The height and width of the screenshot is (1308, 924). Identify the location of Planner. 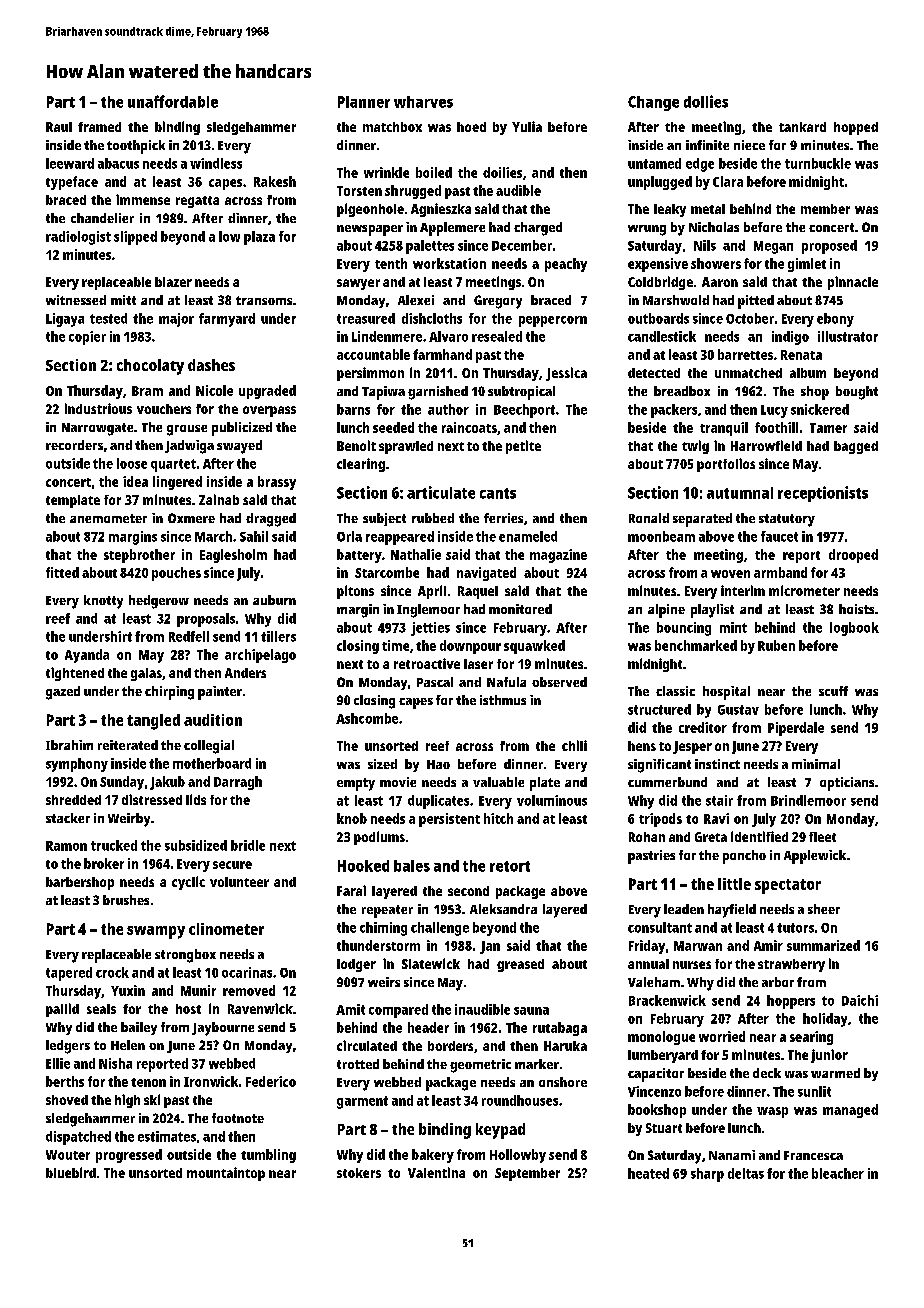
(364, 102).
